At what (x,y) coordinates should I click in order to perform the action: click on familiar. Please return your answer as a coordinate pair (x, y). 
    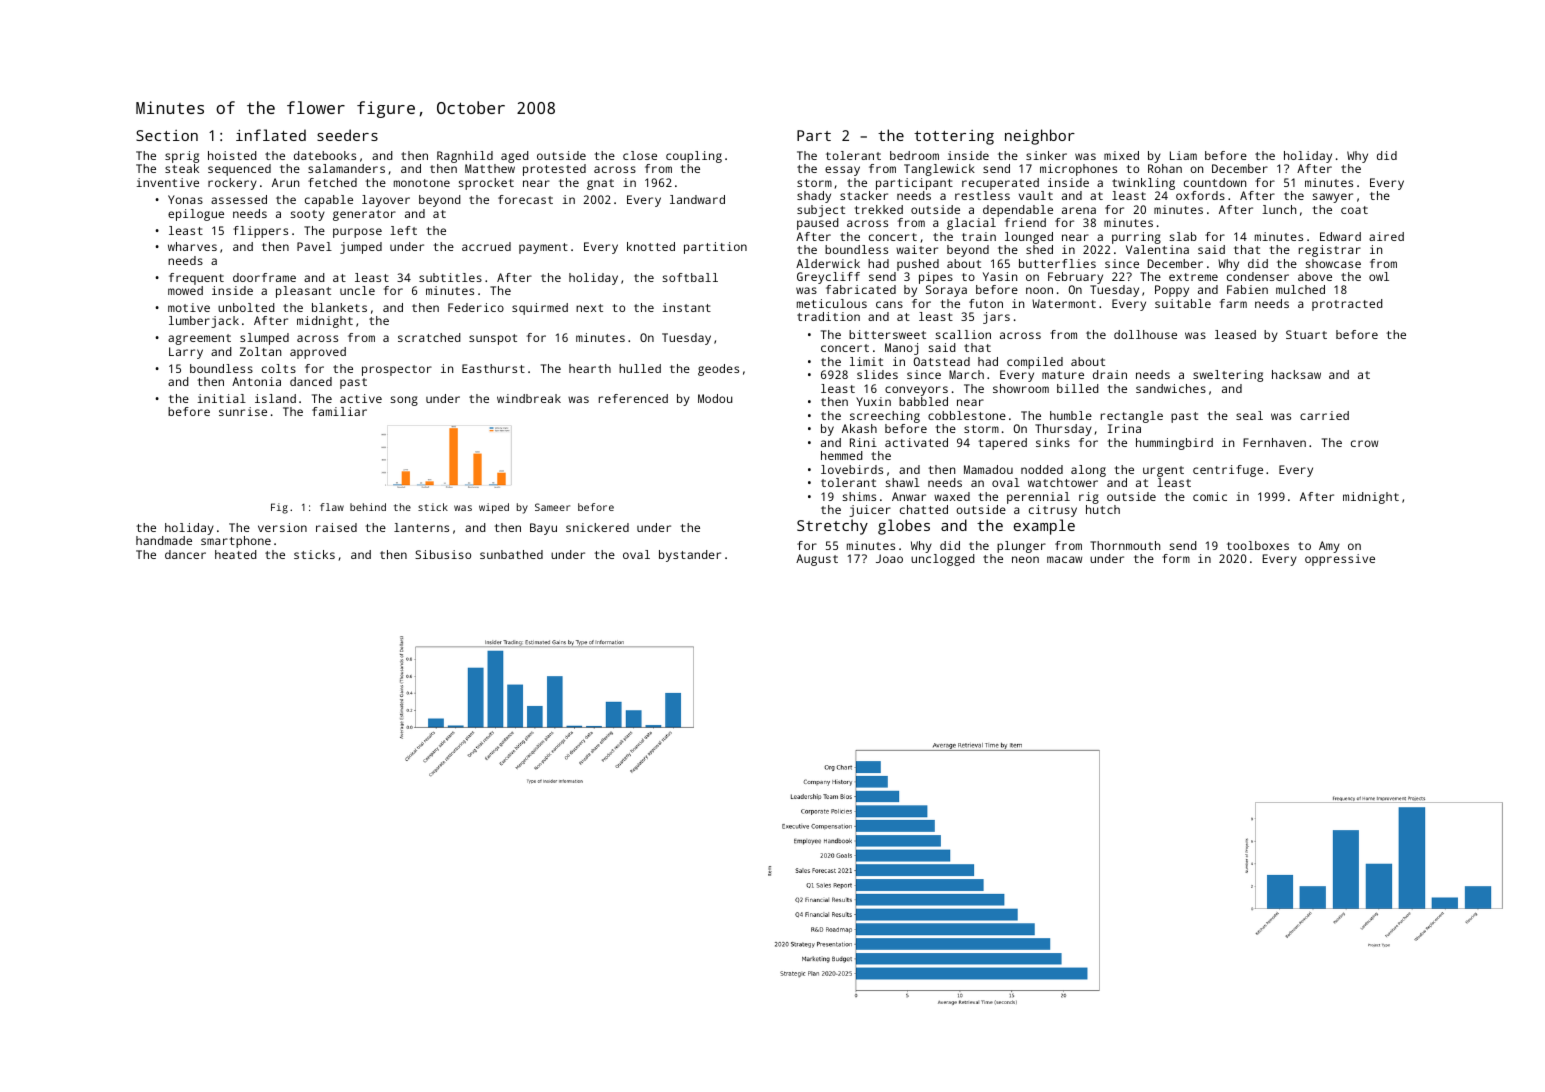
    Looking at the image, I should click on (339, 411).
